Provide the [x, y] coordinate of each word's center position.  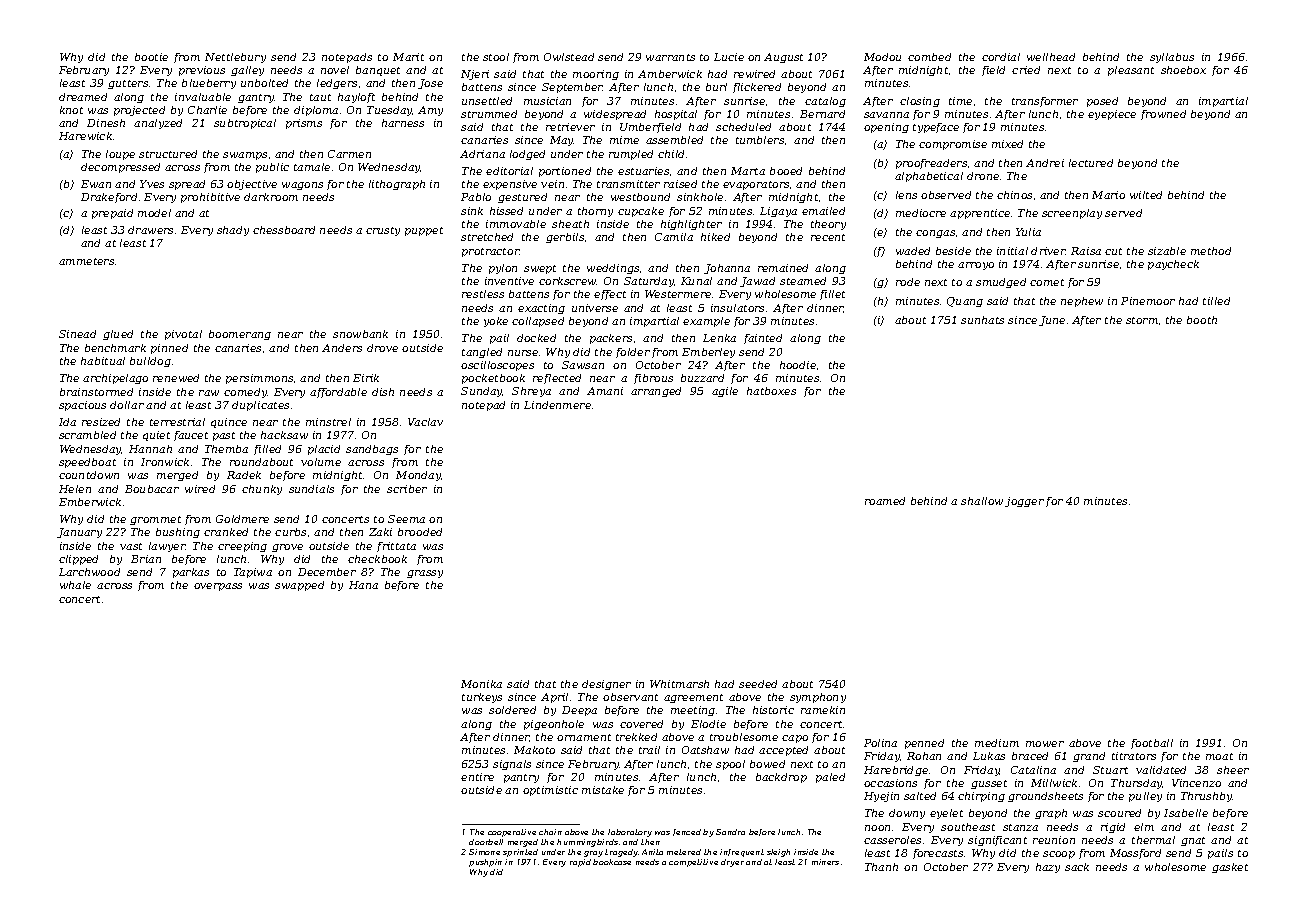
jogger [1024, 502]
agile [725, 392]
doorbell [486, 842]
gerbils [565, 238]
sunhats [982, 320]
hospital [676, 115]
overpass [218, 587]
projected [139, 111]
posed [1102, 102]
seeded [758, 684]
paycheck [1173, 265]
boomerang [240, 335]
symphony [818, 698]
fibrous [653, 379]
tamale [312, 167]
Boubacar [152, 489]
